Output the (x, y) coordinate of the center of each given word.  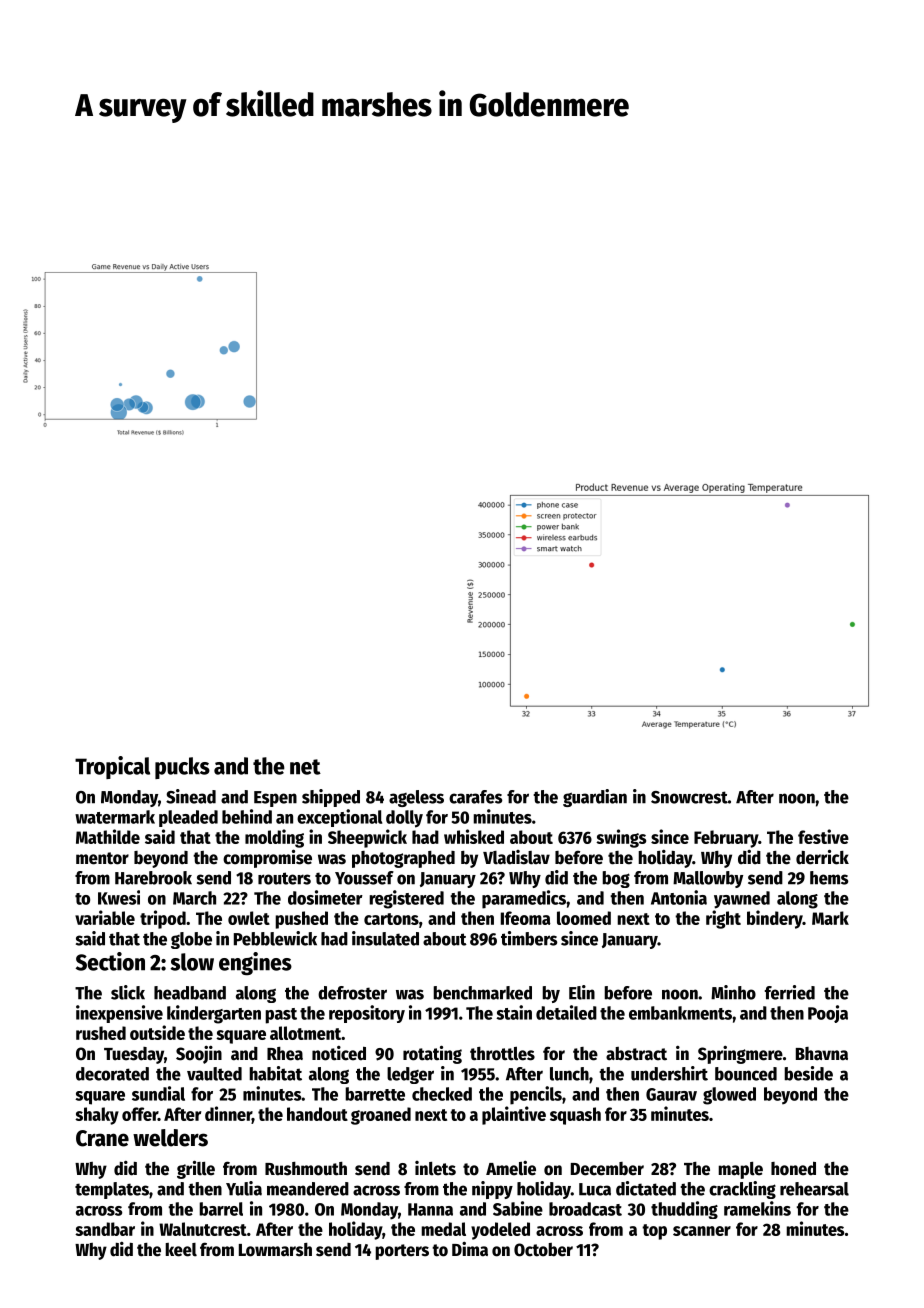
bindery (775, 919)
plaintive (514, 1115)
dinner (228, 1115)
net (305, 767)
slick (128, 992)
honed (793, 1168)
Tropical (112, 767)
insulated (385, 938)
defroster (352, 993)
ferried (790, 992)
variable (105, 917)
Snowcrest (689, 797)
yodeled (500, 1231)
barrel (221, 1209)
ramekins (757, 1208)
